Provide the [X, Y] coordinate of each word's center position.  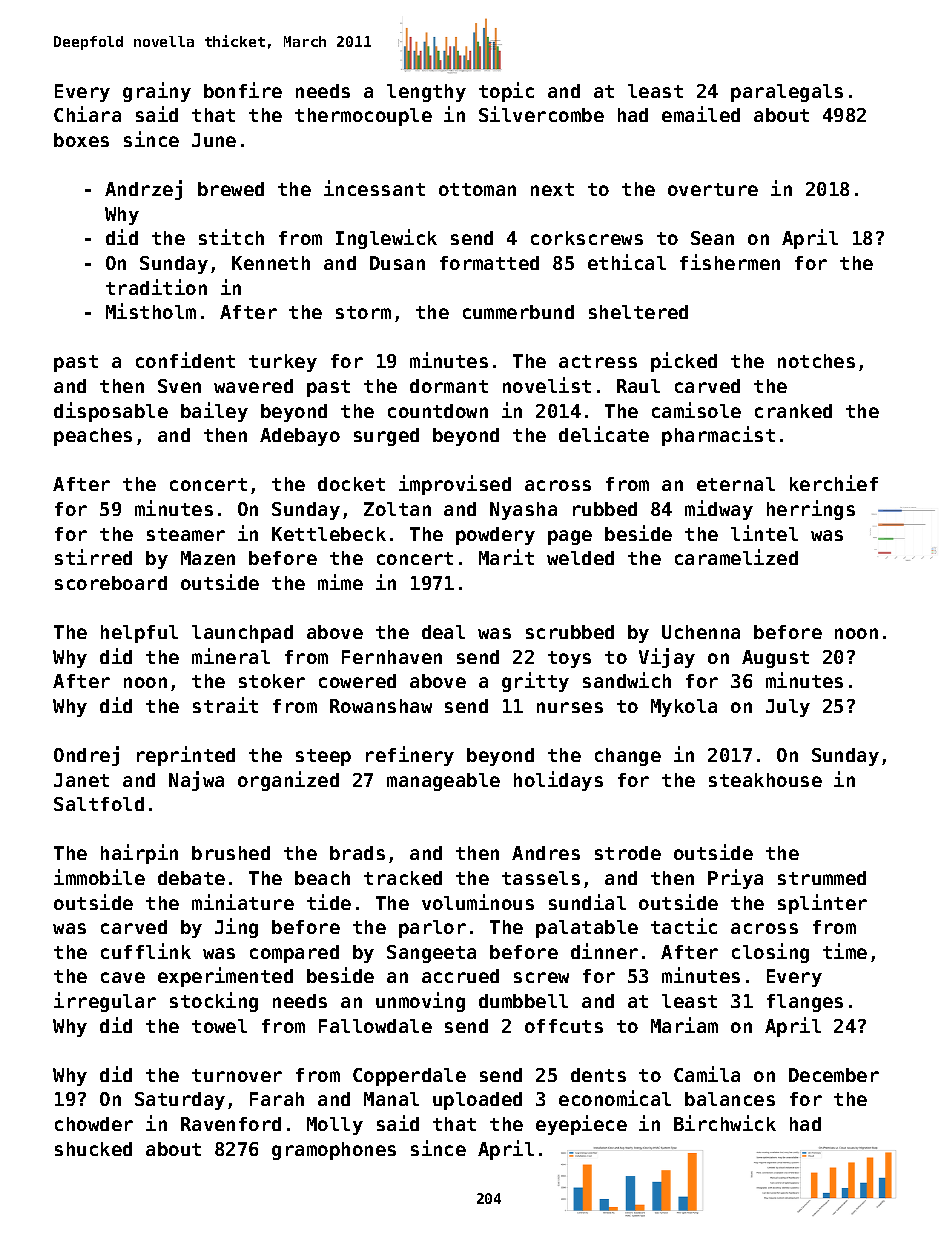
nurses [570, 707]
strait [225, 705]
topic [506, 92]
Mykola [684, 708]
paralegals [787, 93]
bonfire [243, 90]
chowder [94, 1124]
